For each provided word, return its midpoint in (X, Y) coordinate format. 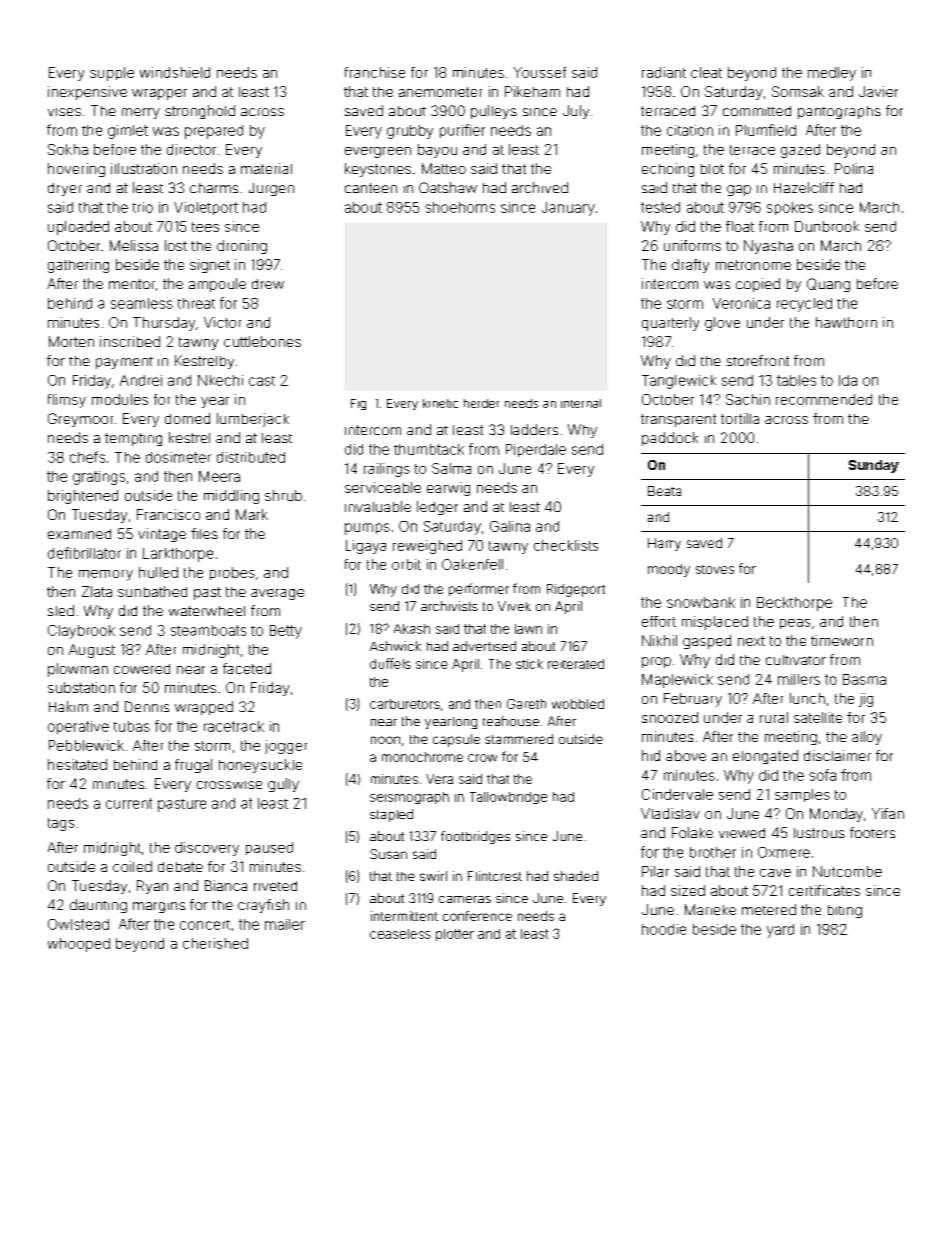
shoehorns (460, 207)
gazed (800, 151)
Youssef (540, 72)
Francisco (168, 514)
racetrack (234, 726)
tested (660, 207)
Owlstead (78, 924)
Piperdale (536, 450)
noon (385, 740)
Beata (664, 491)
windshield (175, 72)
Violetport (206, 208)
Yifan (888, 813)
